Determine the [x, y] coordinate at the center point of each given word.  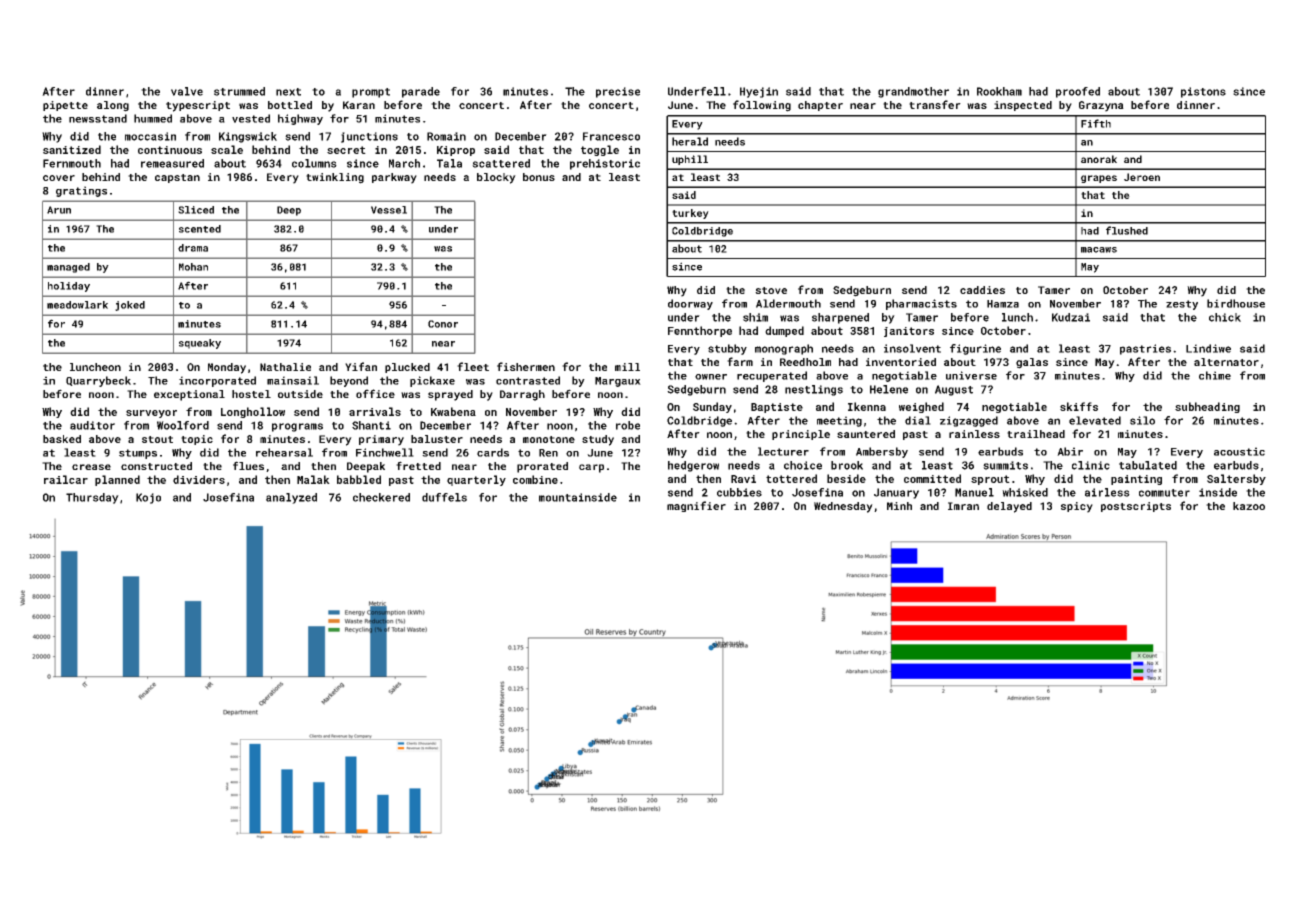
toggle [600, 150]
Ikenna [867, 406]
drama [193, 248]
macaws [1099, 250]
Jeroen [1142, 177]
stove [771, 290]
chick [1225, 317]
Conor [443, 324]
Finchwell [385, 452]
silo [1142, 420]
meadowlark [77, 305]
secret [346, 150]
